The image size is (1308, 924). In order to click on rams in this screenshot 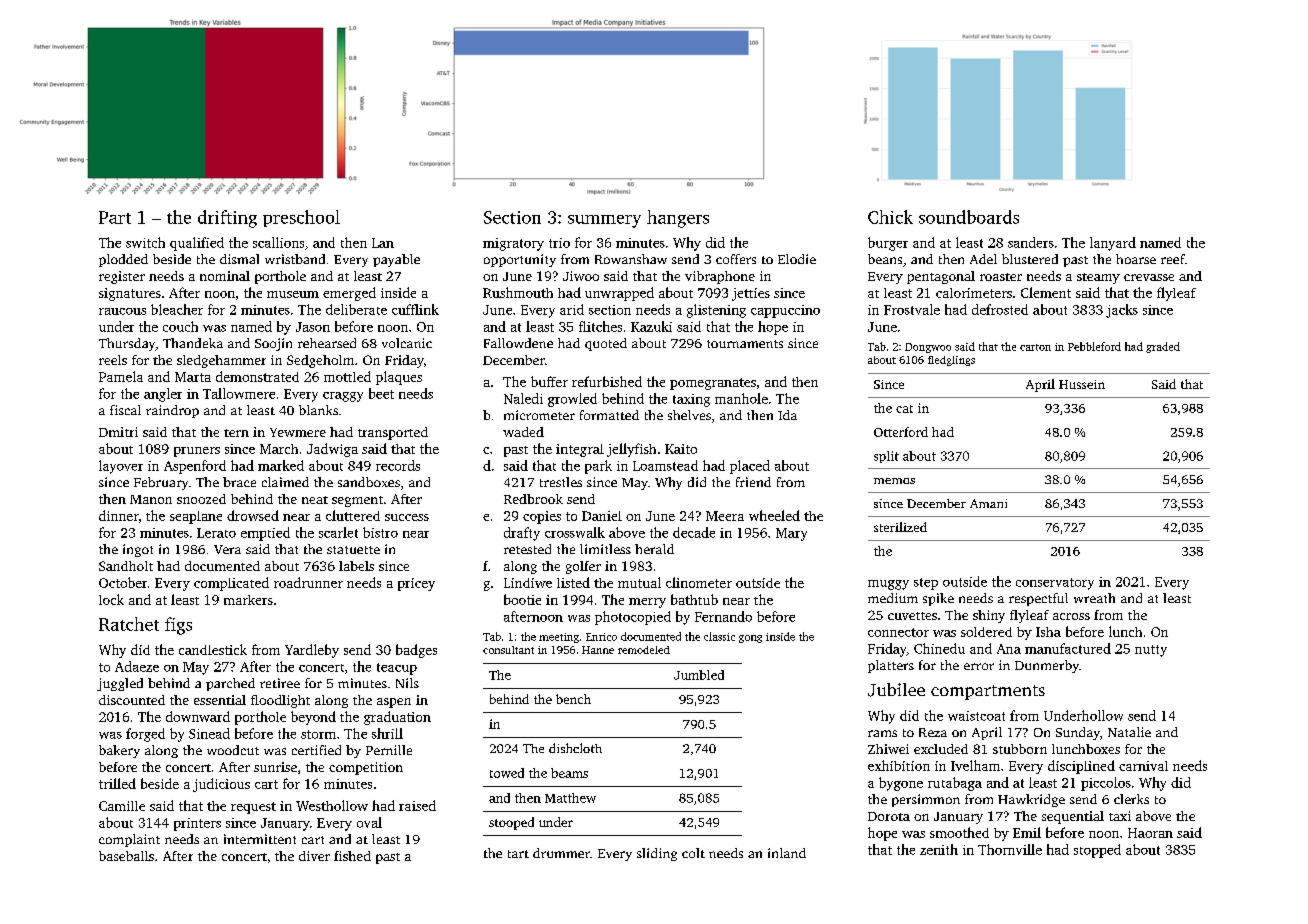, I will do `click(882, 733)`.
